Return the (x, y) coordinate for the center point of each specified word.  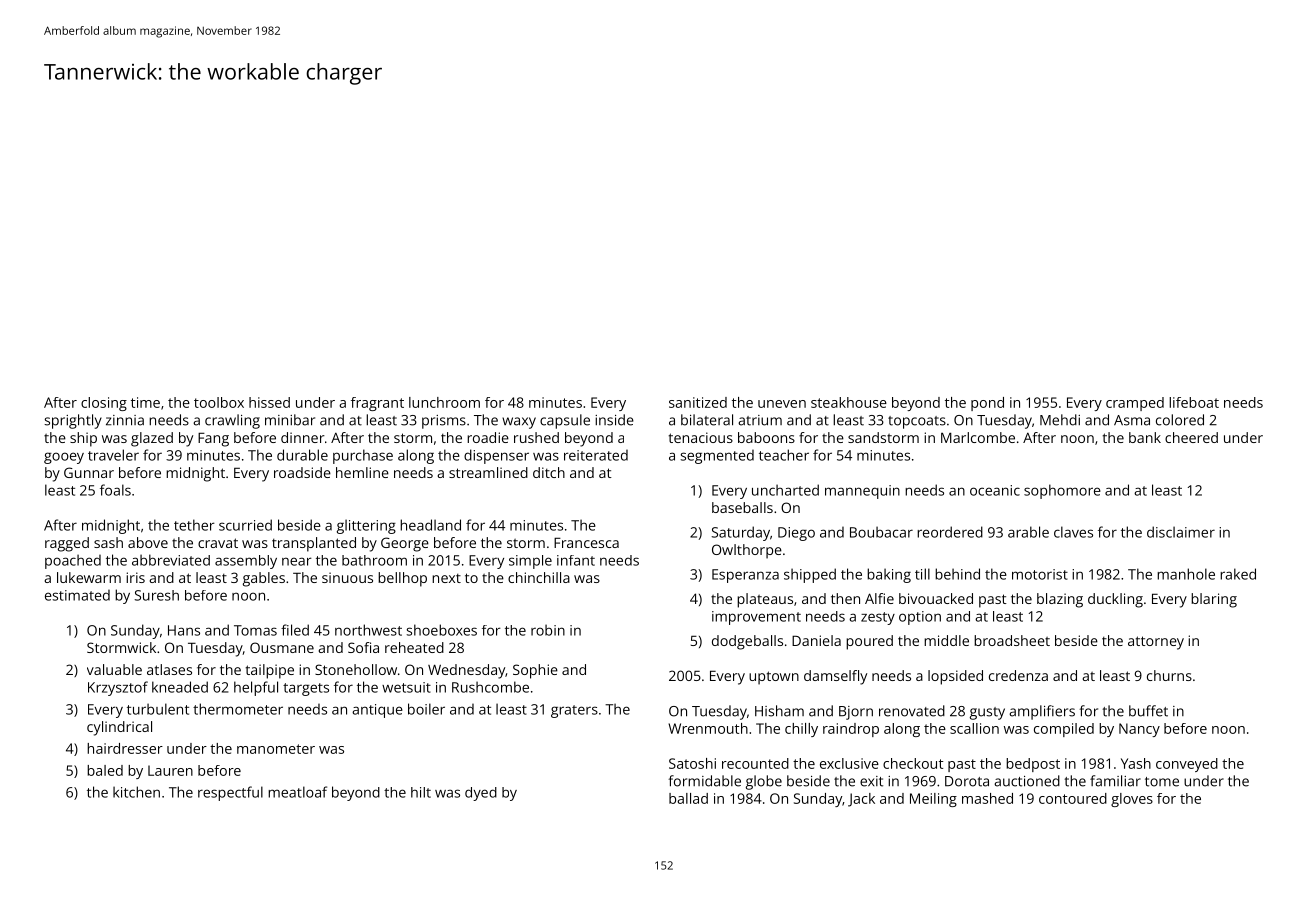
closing (104, 404)
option (920, 618)
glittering (366, 526)
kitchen (136, 792)
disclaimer (1181, 532)
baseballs (742, 507)
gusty (987, 713)
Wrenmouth (708, 728)
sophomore (1062, 491)
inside (614, 420)
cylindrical (119, 728)
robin (548, 630)
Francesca (586, 542)
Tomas (255, 630)
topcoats (917, 422)
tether (194, 525)
